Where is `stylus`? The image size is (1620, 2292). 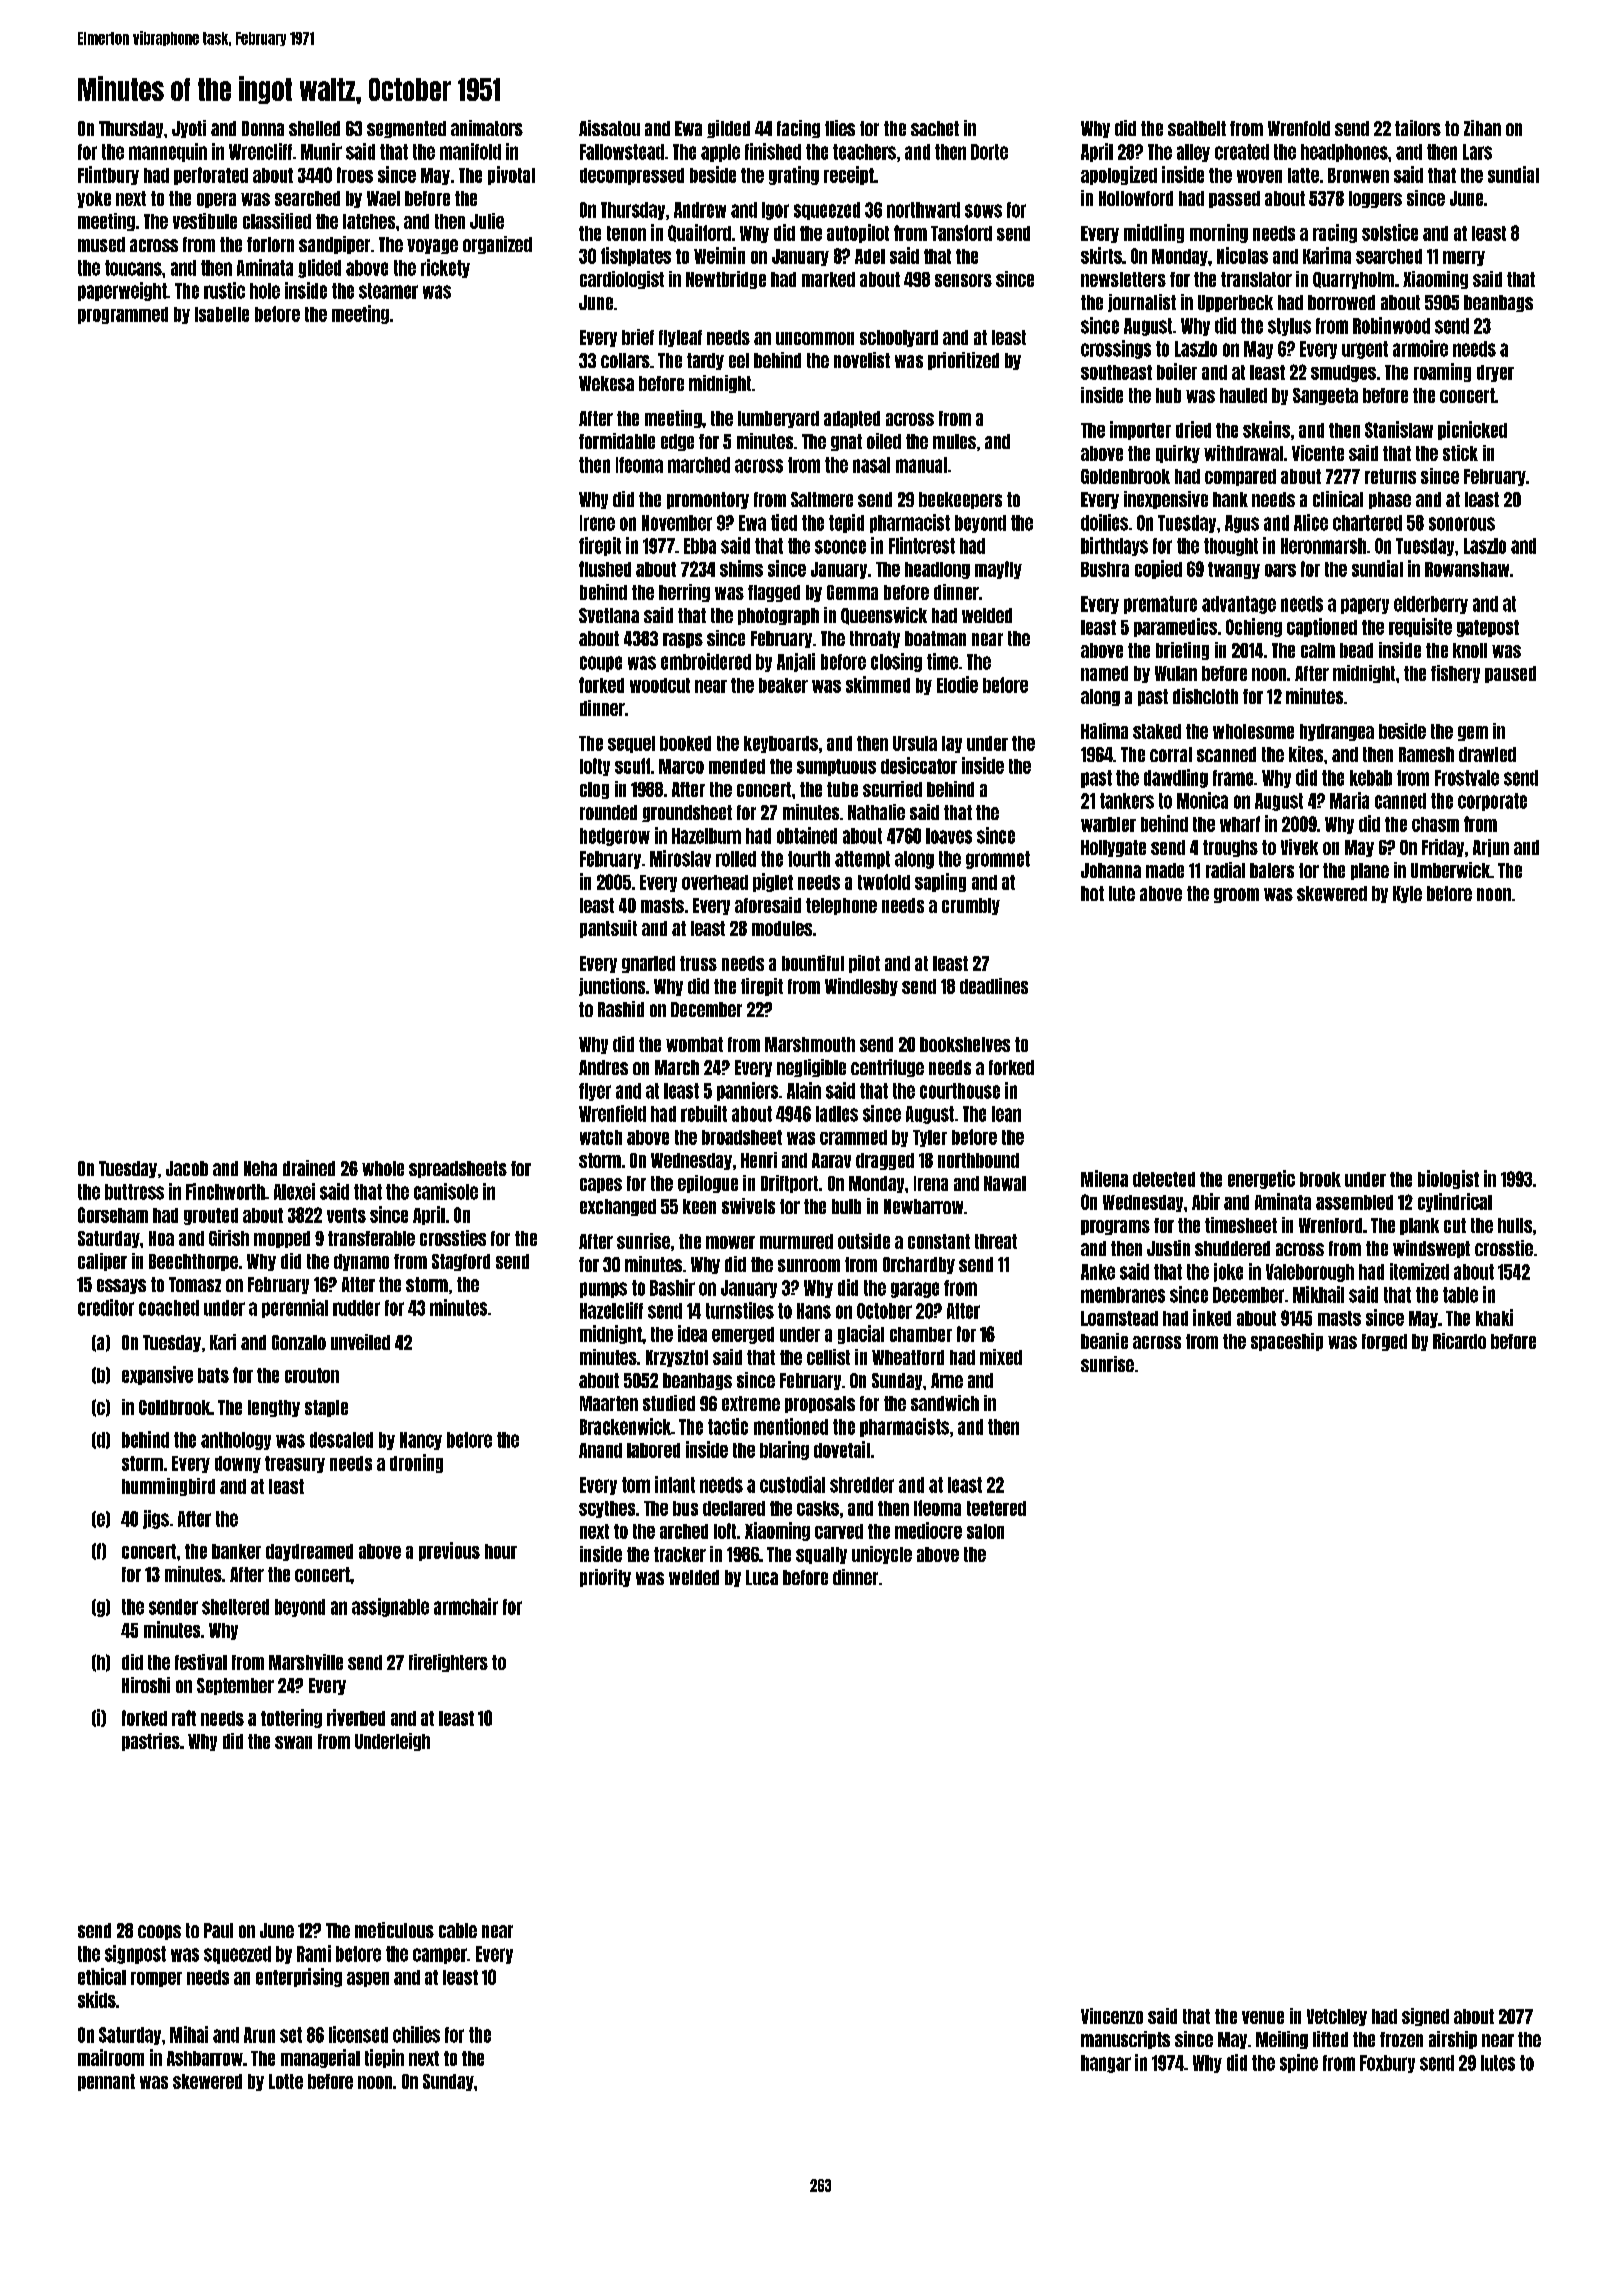
stylus is located at coordinates (1289, 327).
